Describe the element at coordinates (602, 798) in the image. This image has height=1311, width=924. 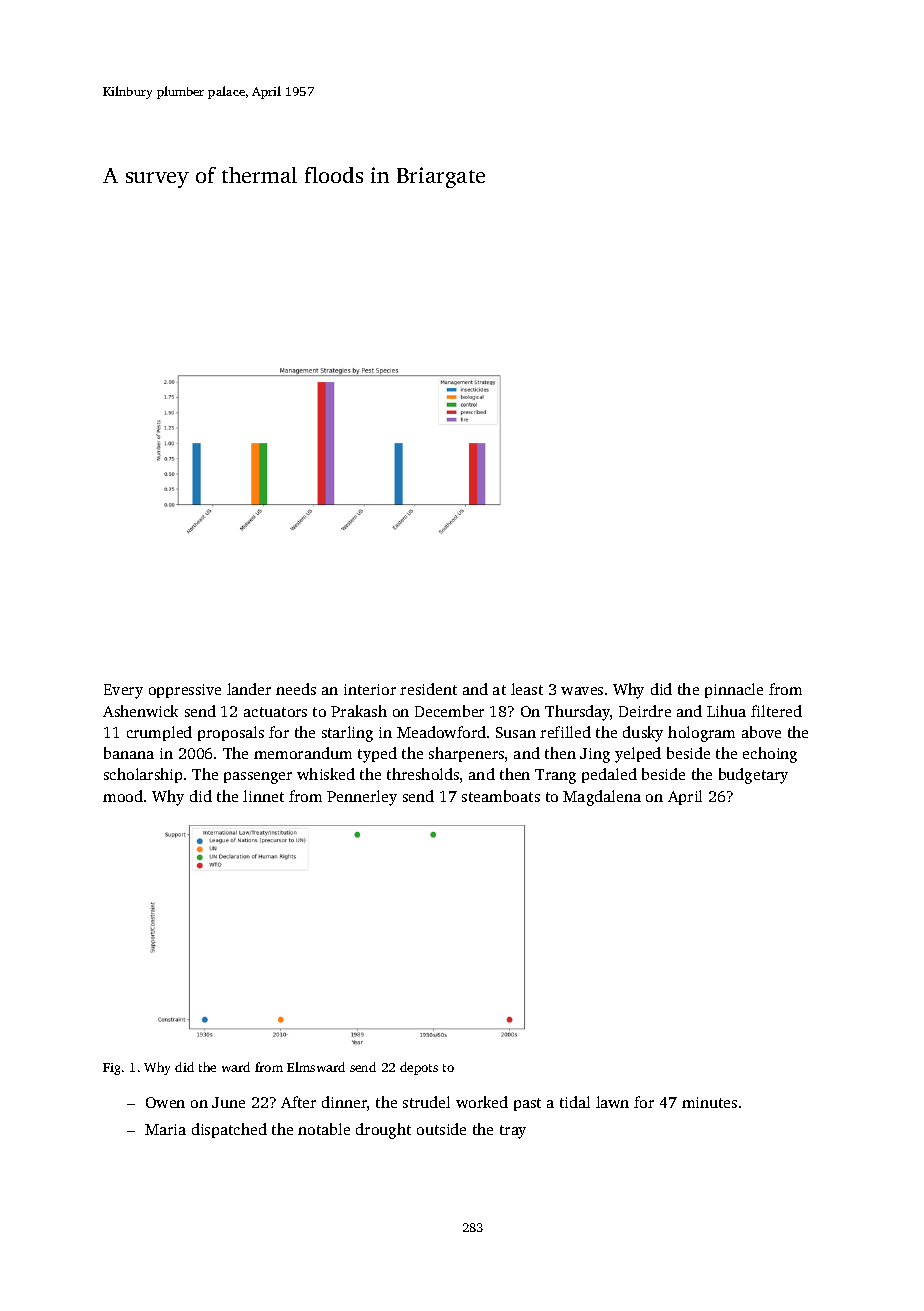
I see `Magdalena` at that location.
